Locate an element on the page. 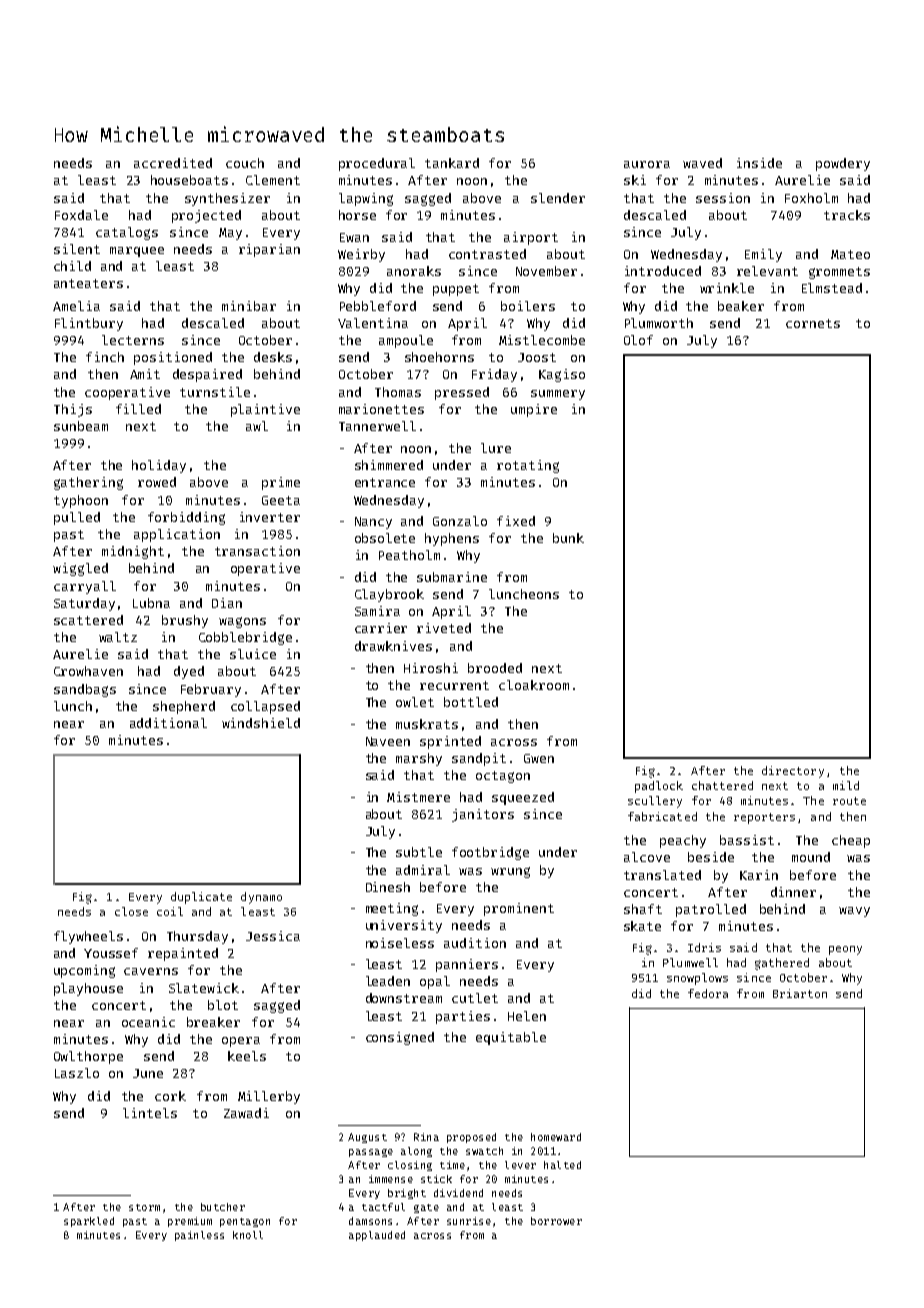 The height and width of the page is (1308, 924). lintels is located at coordinates (150, 1113).
